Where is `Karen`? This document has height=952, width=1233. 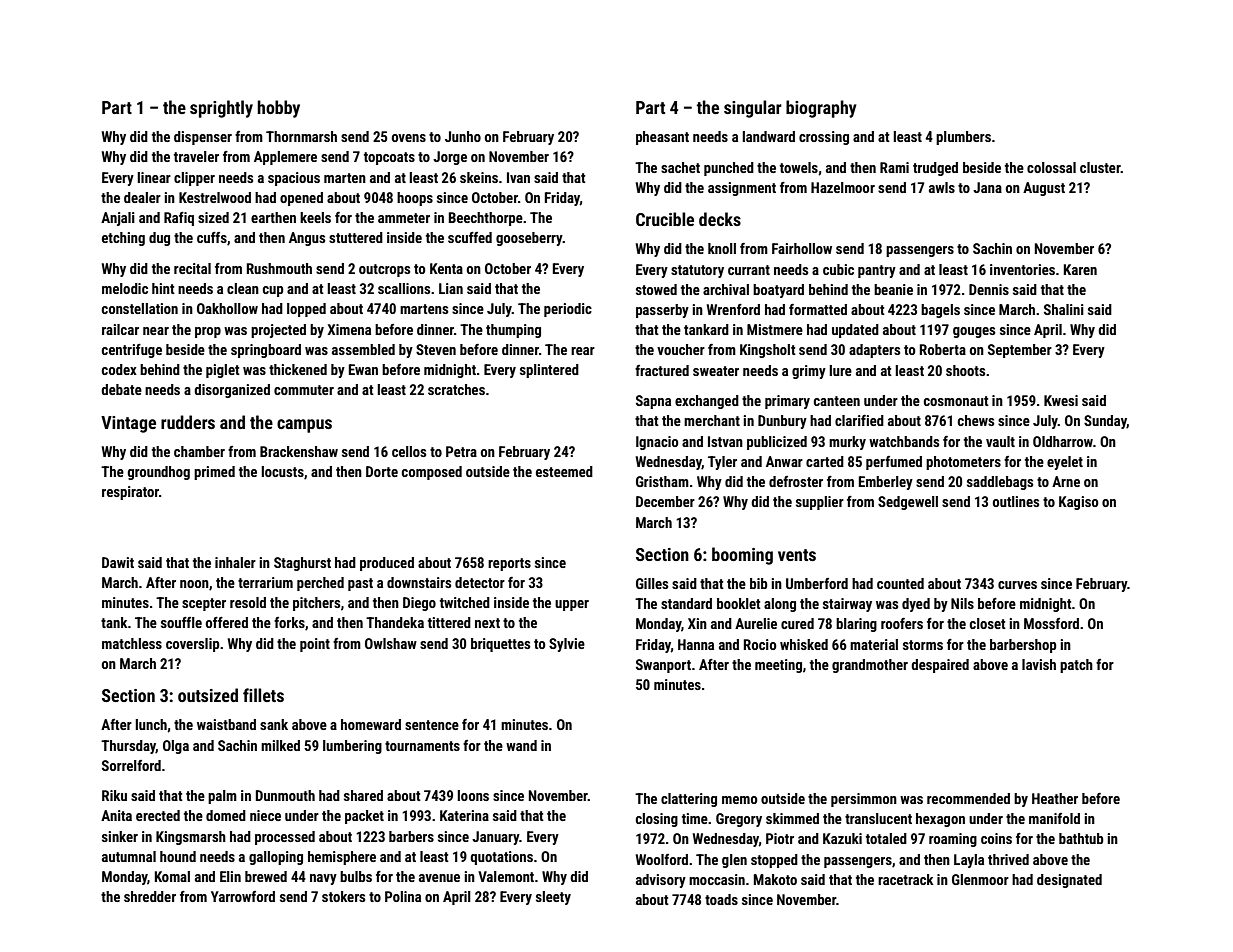
Karen is located at coordinates (1080, 269).
